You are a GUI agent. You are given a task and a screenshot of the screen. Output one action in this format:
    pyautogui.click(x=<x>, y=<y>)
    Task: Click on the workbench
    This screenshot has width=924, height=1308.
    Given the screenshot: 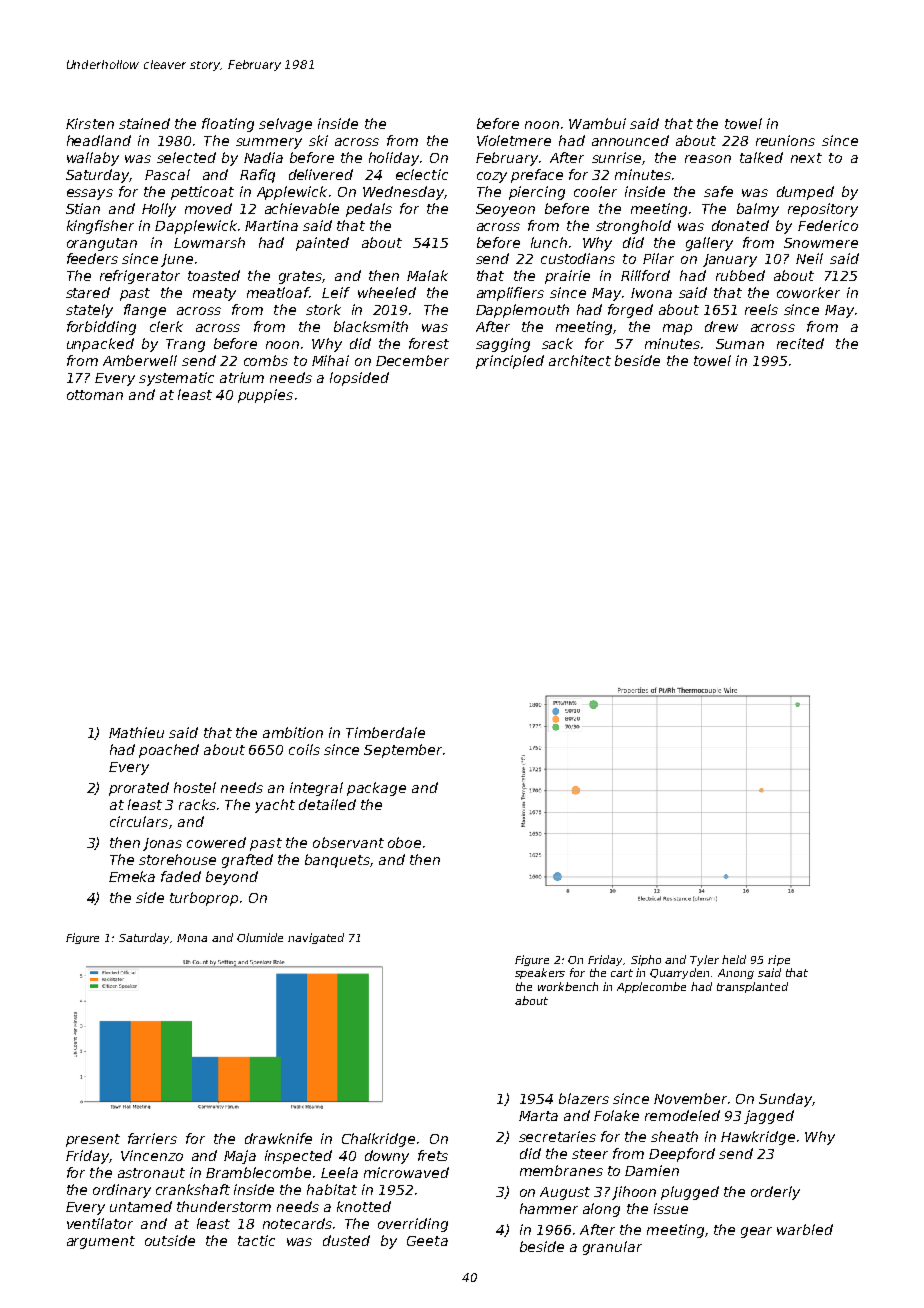 What is the action you would take?
    pyautogui.click(x=568, y=986)
